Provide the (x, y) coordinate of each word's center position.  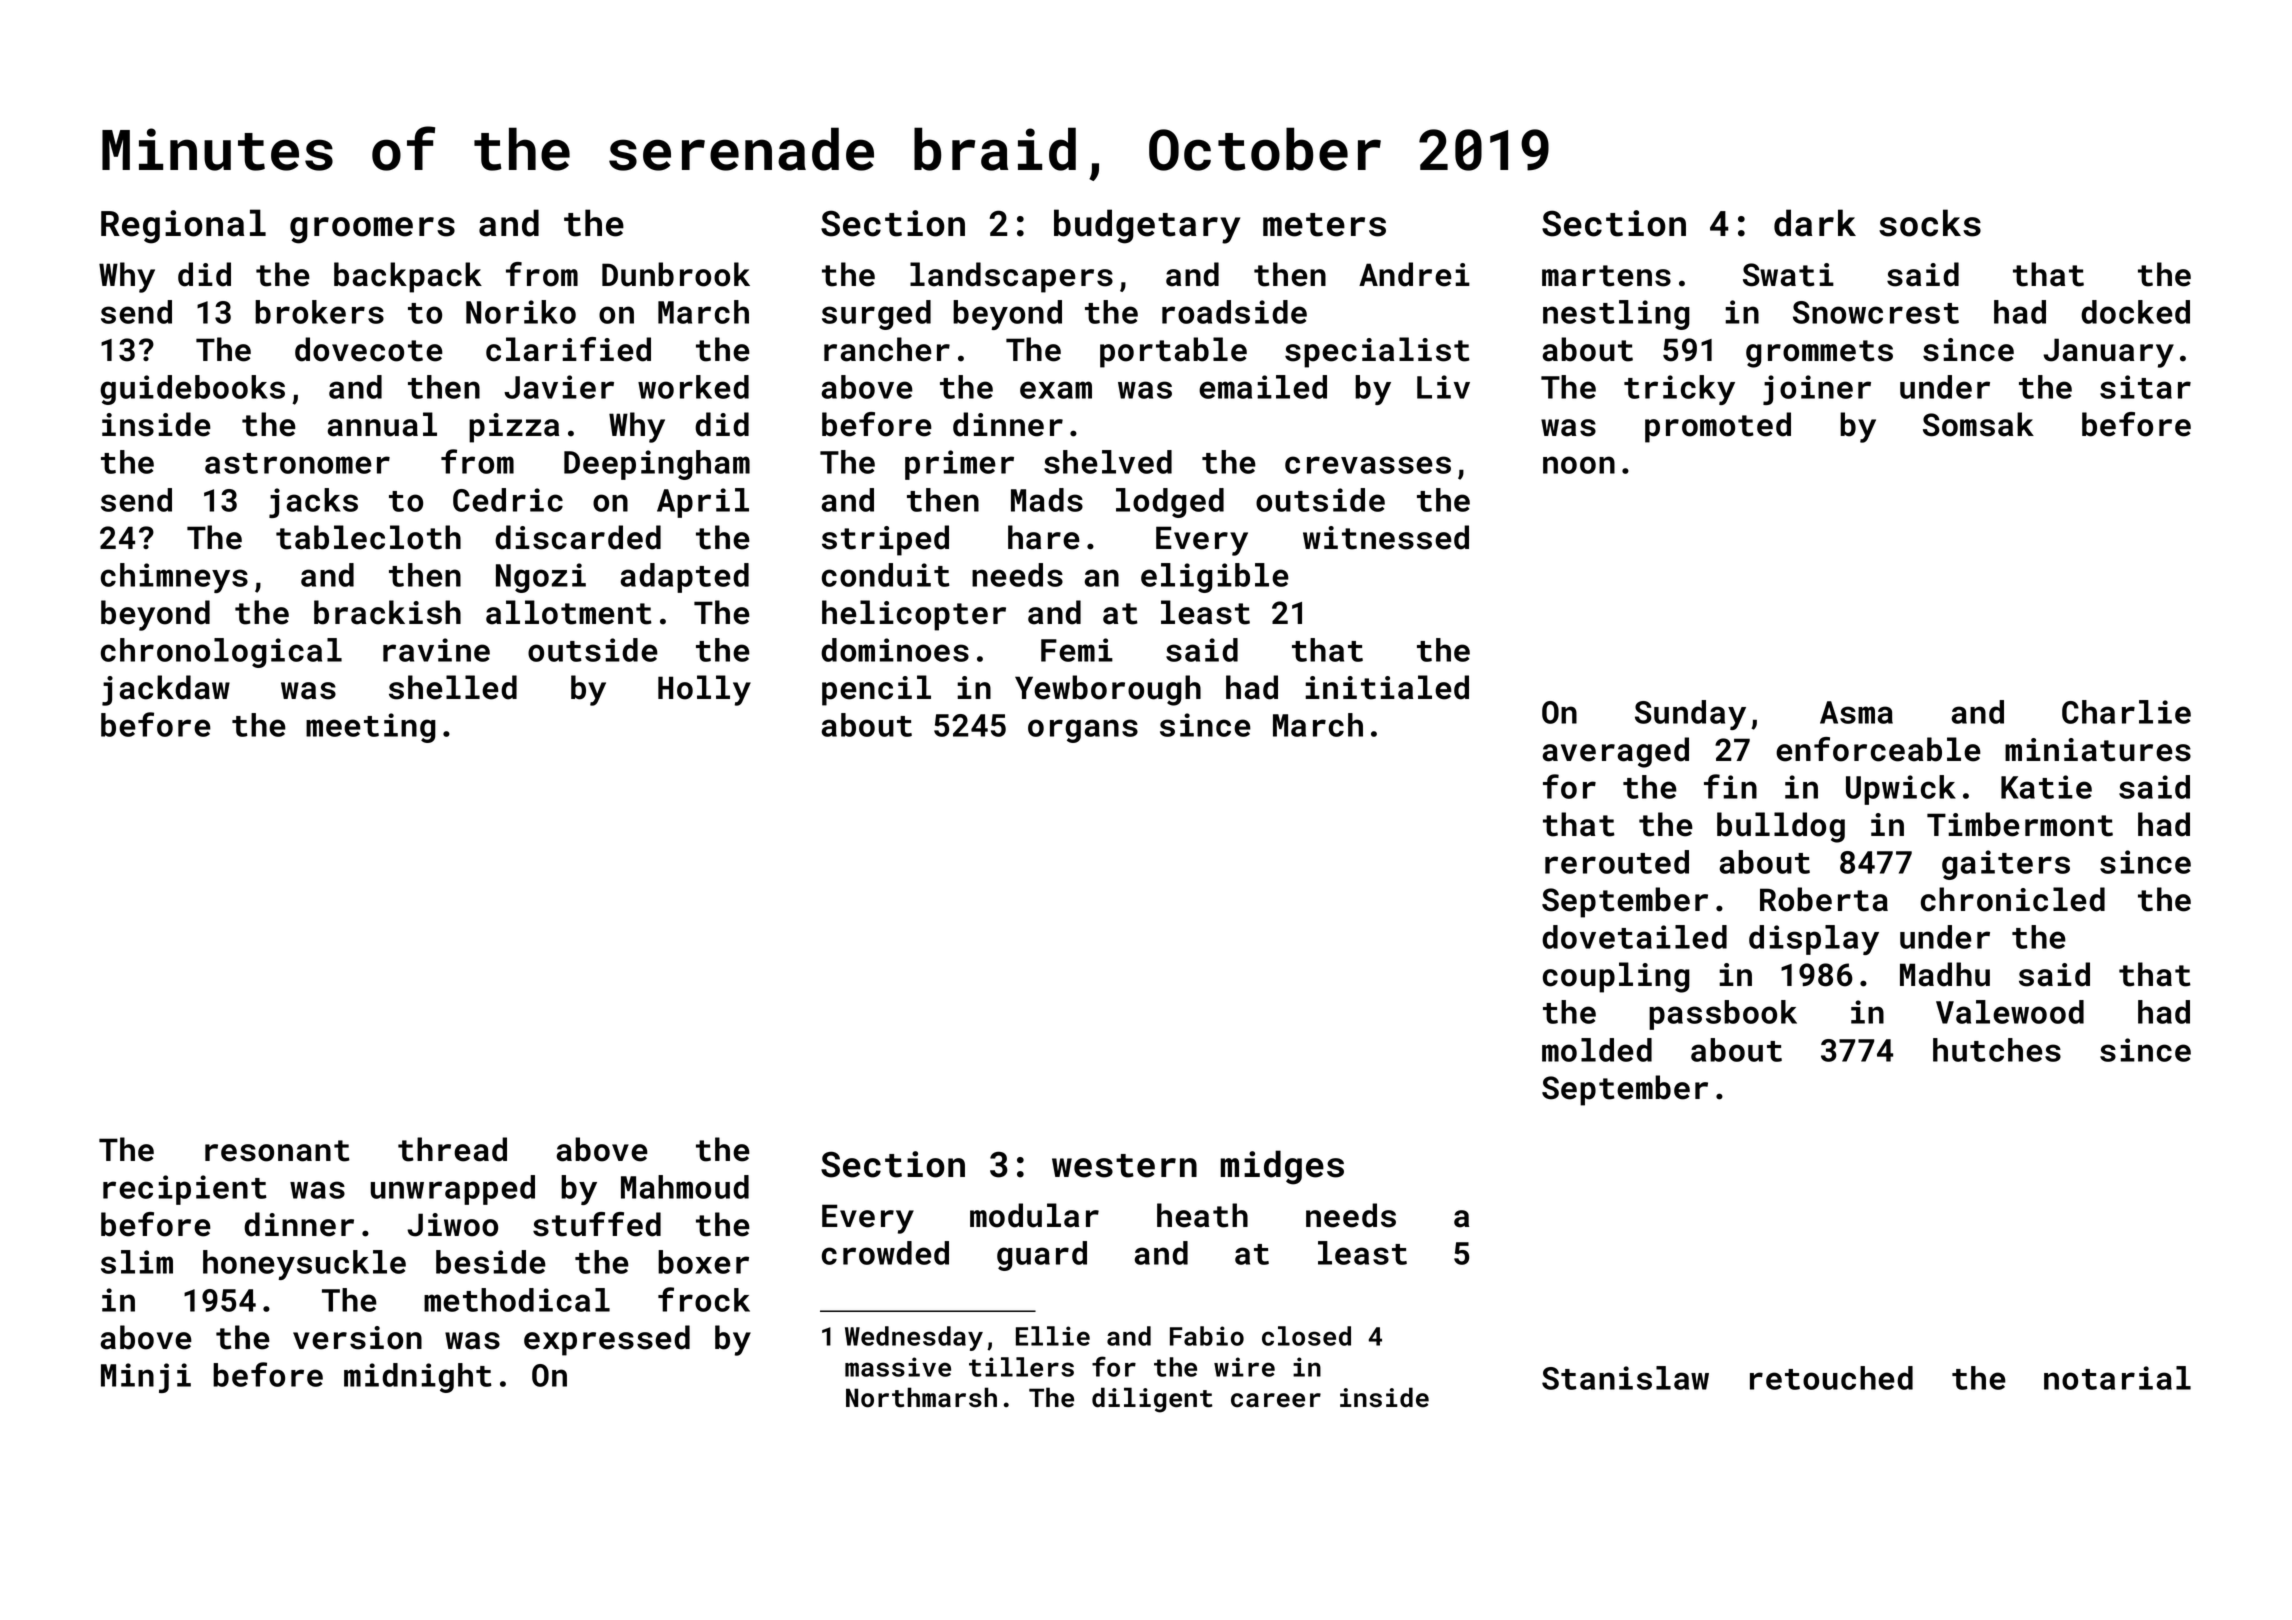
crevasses (1368, 465)
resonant (277, 1151)
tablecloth (368, 537)
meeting (371, 728)
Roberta (1824, 899)
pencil (876, 690)
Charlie (2126, 712)
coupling (1616, 977)
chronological (221, 653)
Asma (1856, 712)
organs (1083, 731)
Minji (146, 1378)
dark (1815, 223)
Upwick (1901, 790)
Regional (183, 226)
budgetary (1147, 226)
